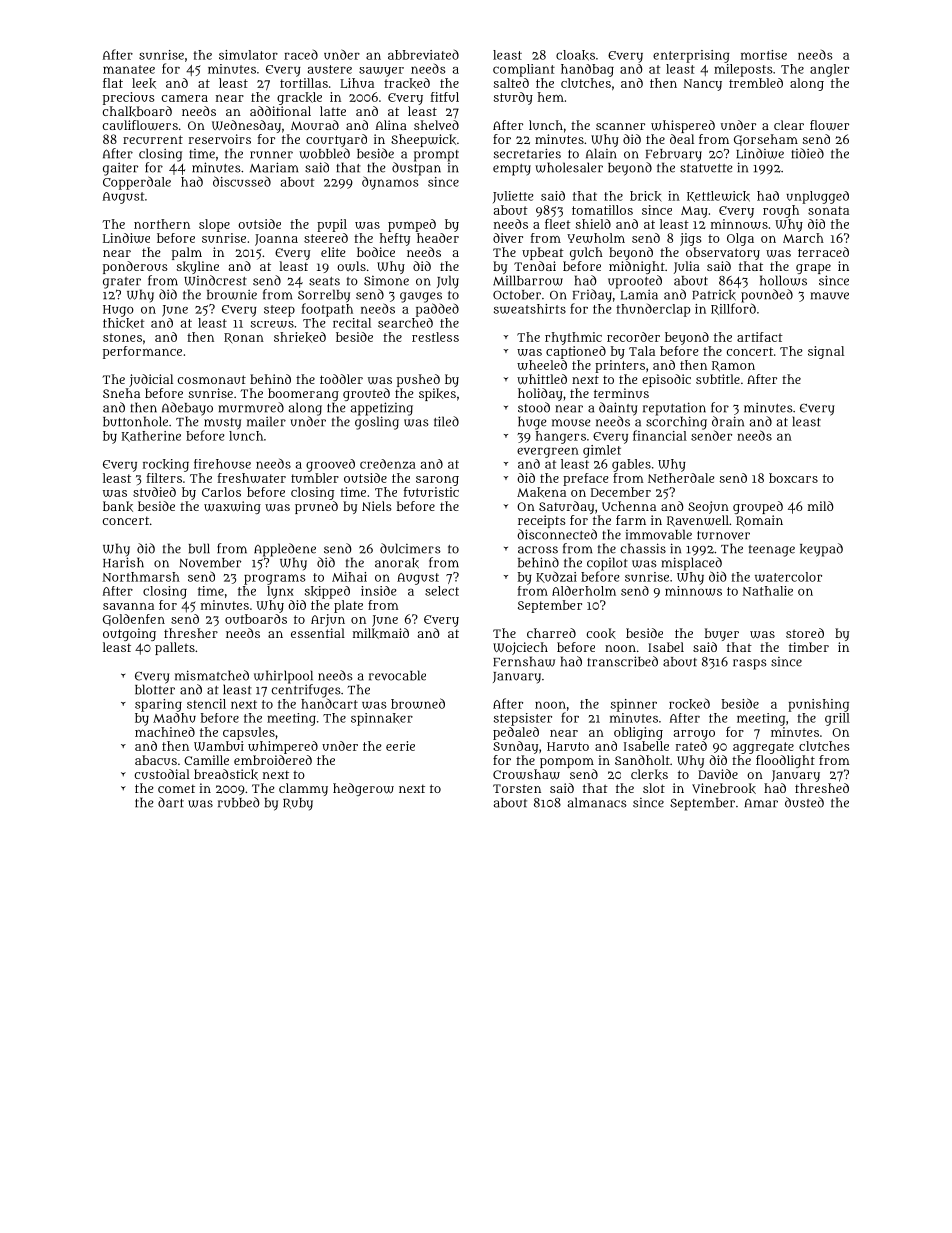  Describe the element at coordinates (162, 774) in the document. I see `custodial` at that location.
